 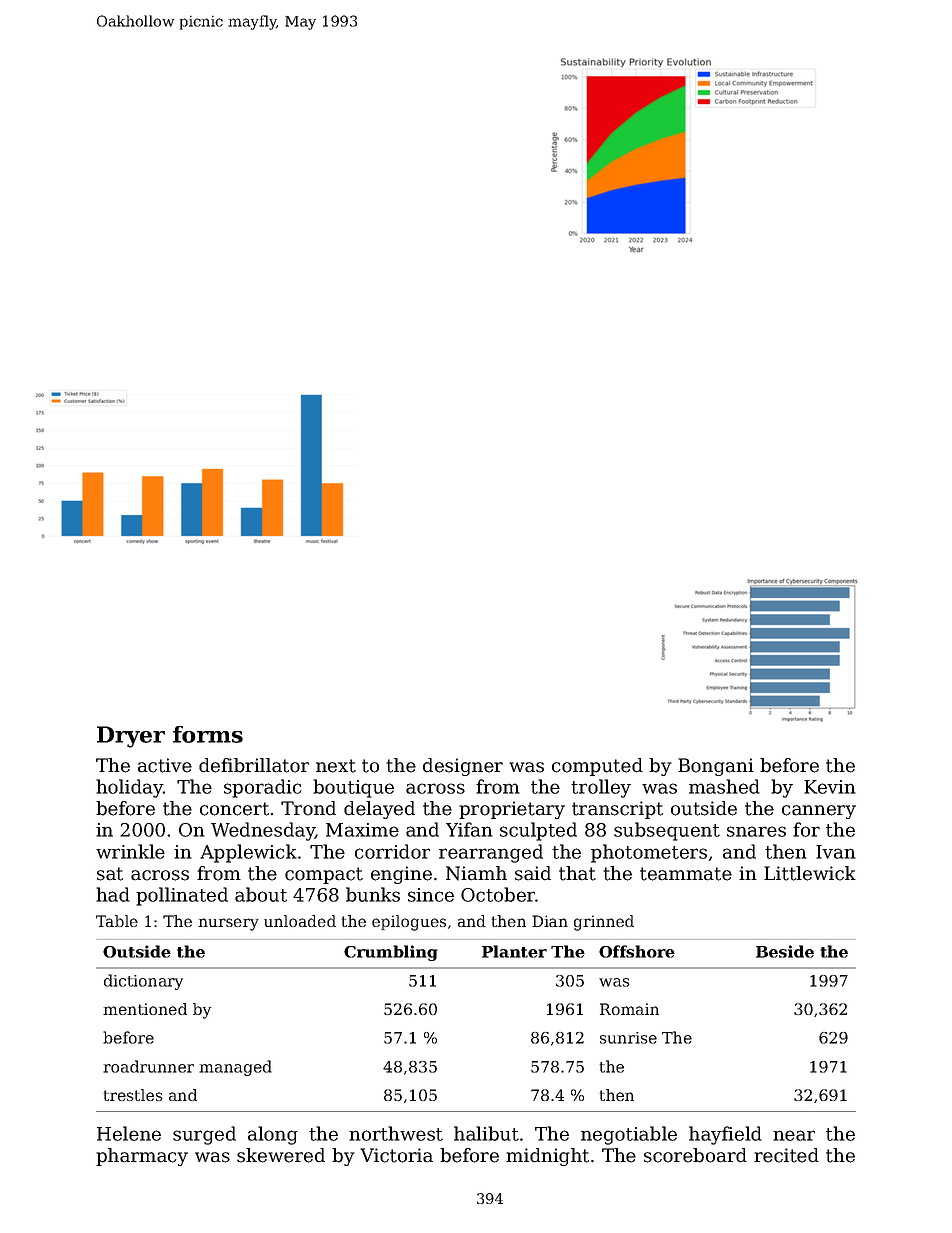 What do you see at coordinates (716, 767) in the page?
I see `Bongani` at bounding box center [716, 767].
